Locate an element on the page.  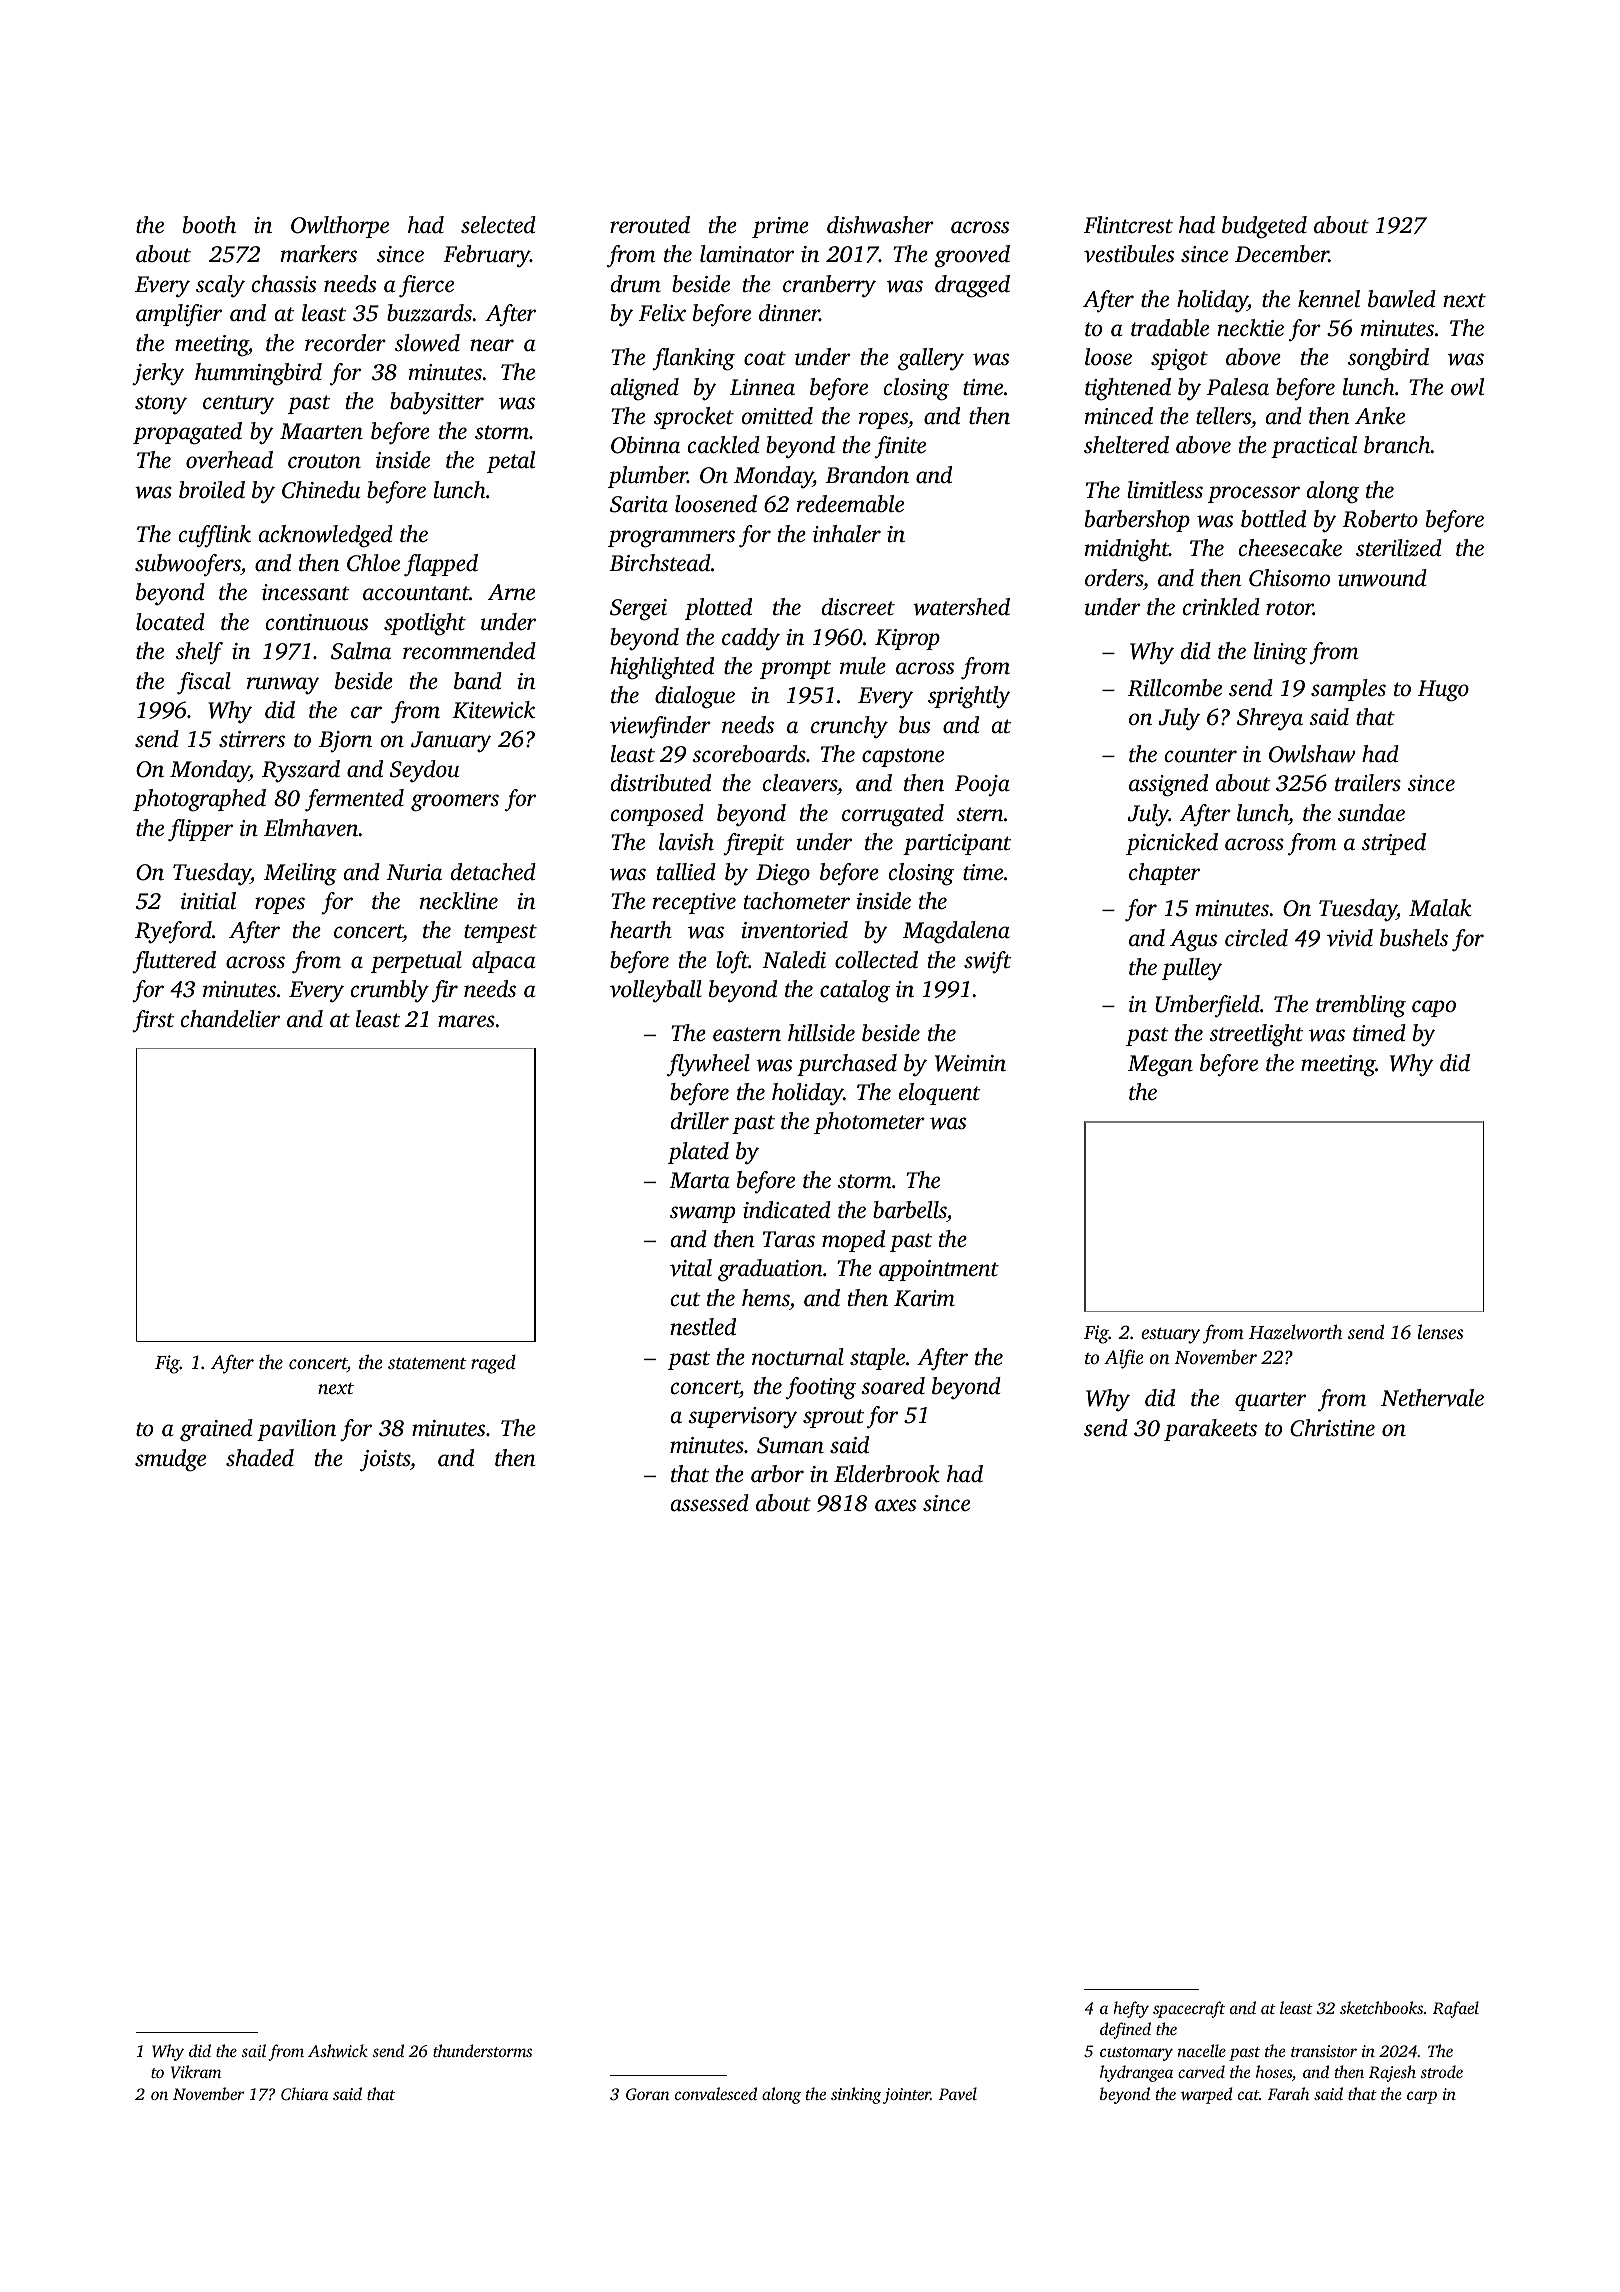
sinking is located at coordinates (856, 2095).
